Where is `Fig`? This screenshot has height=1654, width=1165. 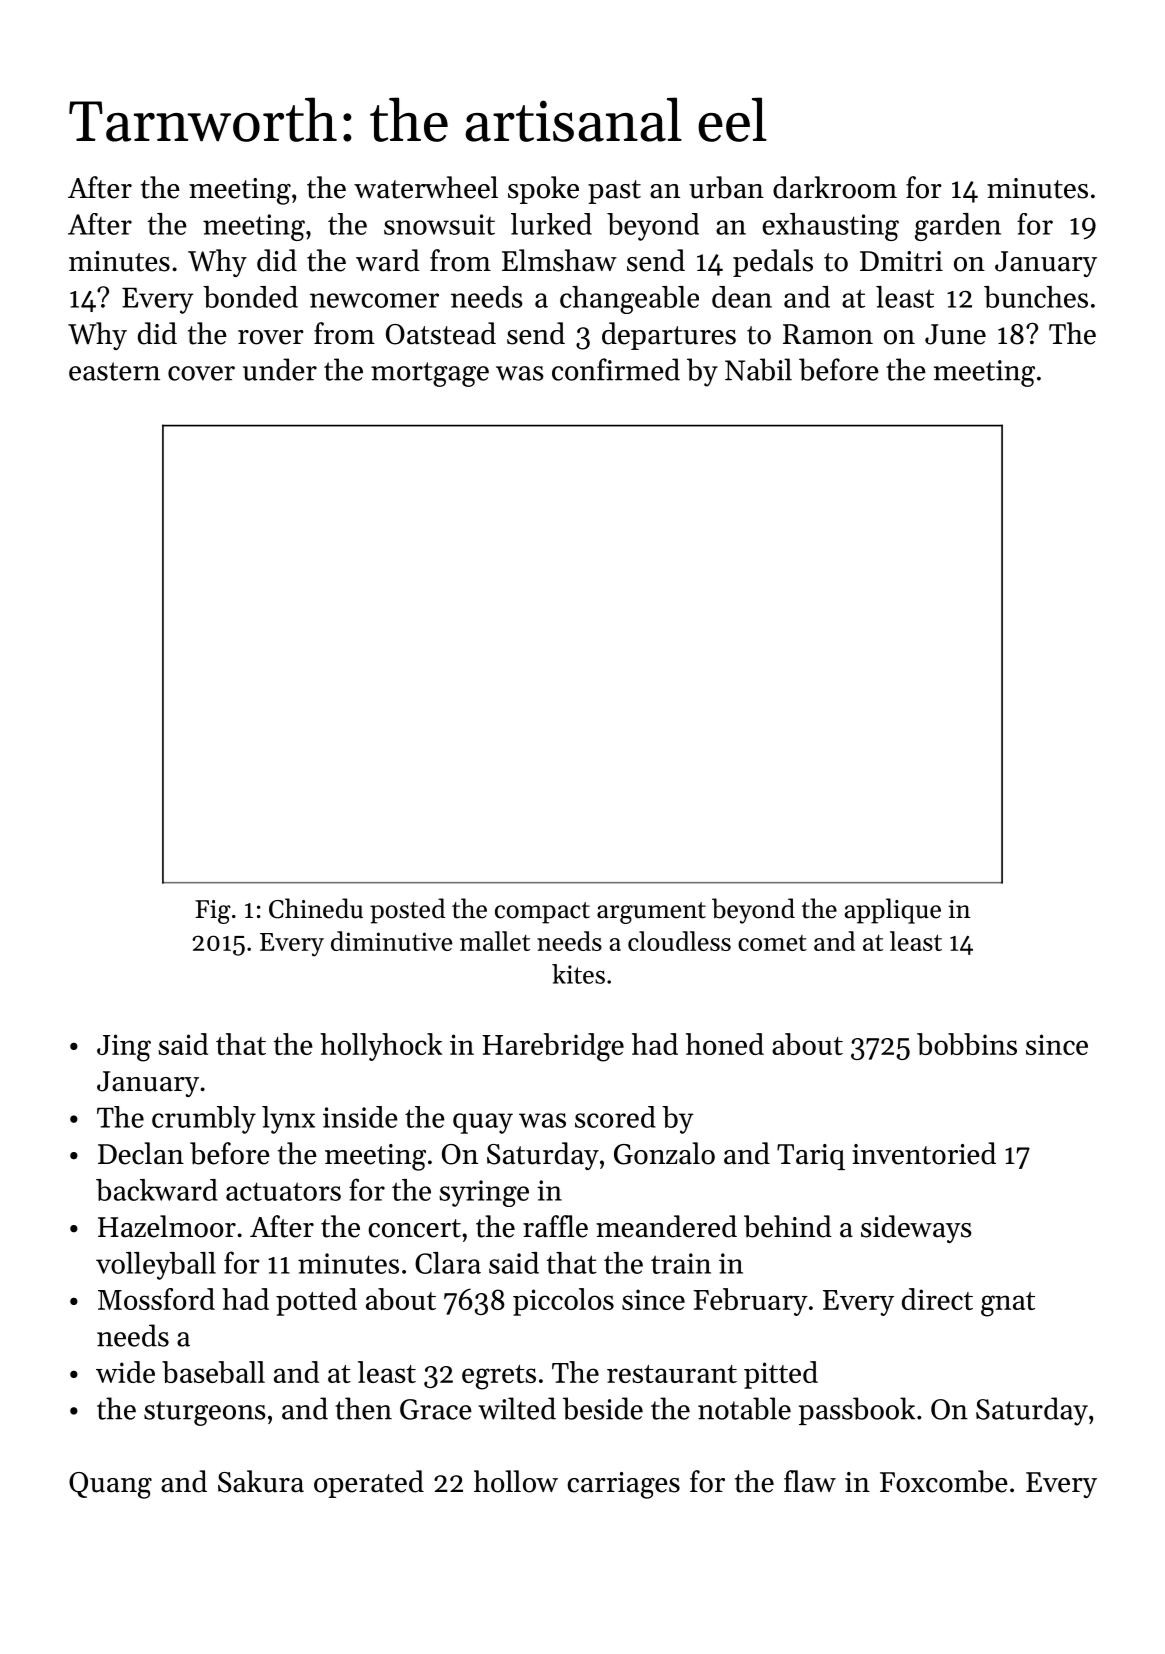
Fig is located at coordinates (213, 912).
